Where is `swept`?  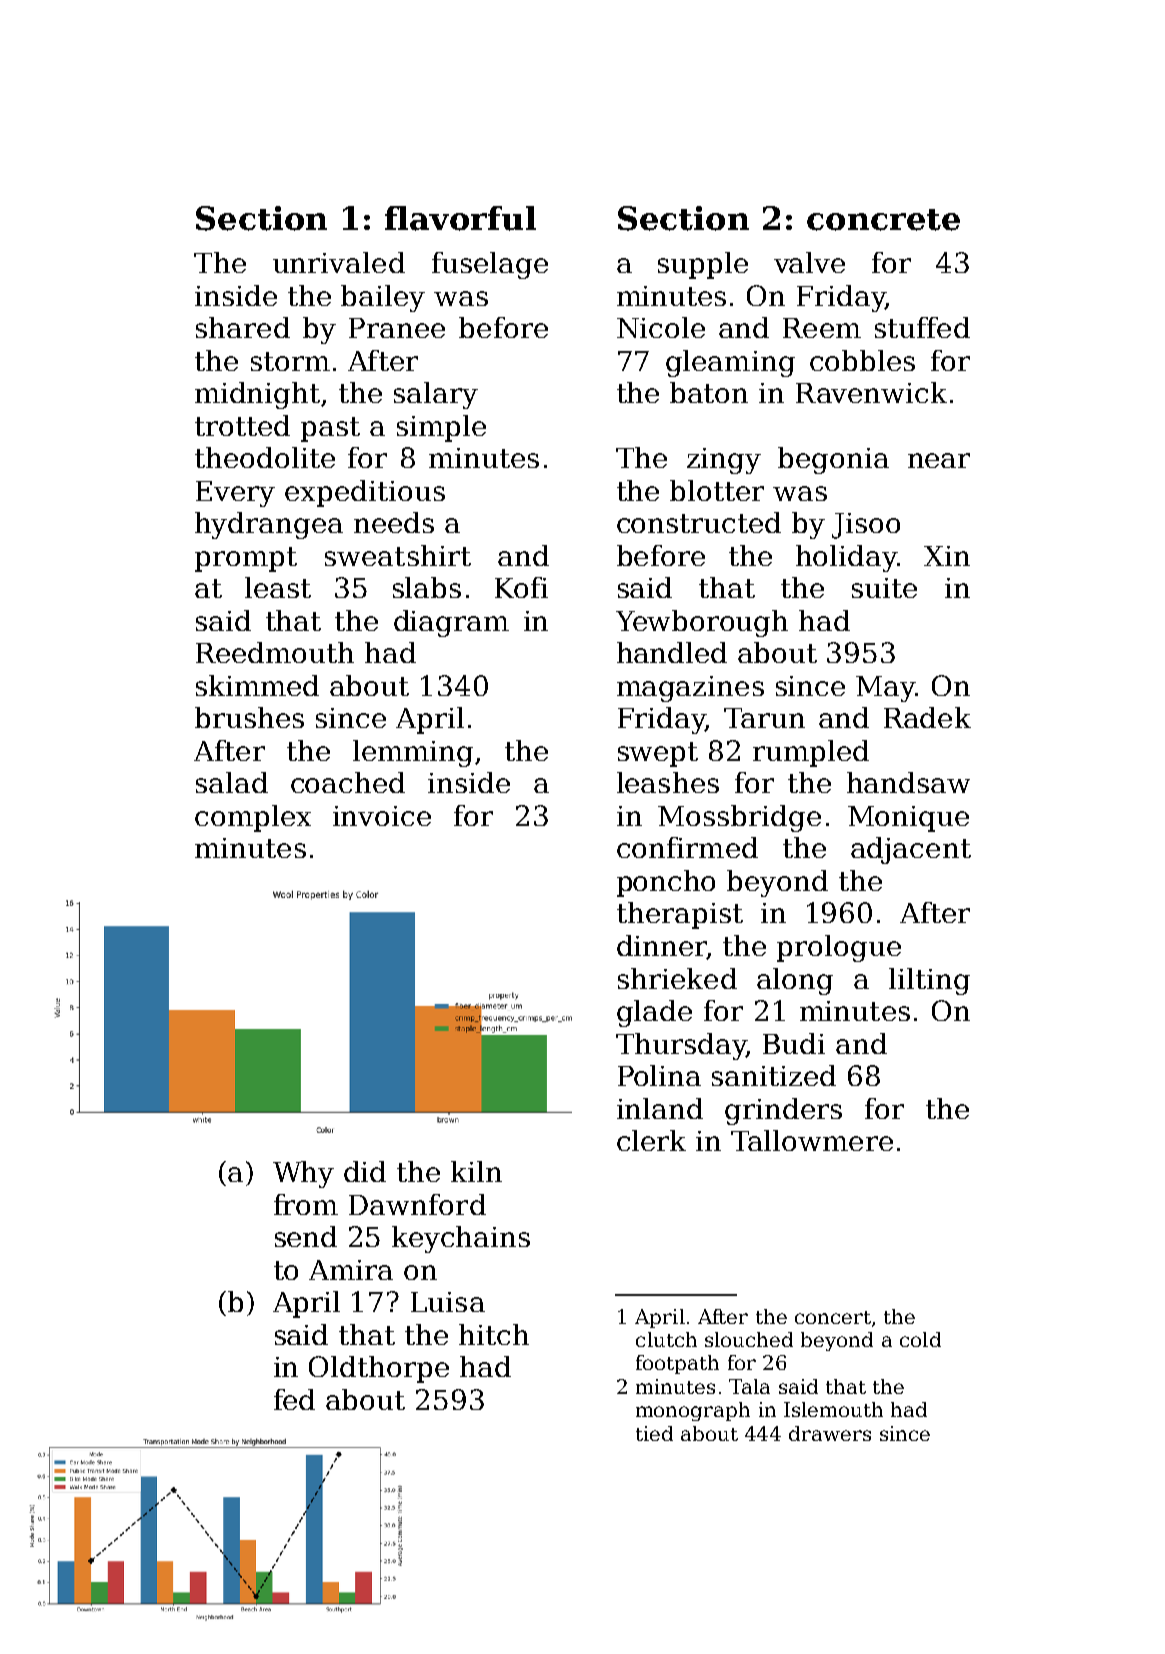
swept is located at coordinates (658, 754).
